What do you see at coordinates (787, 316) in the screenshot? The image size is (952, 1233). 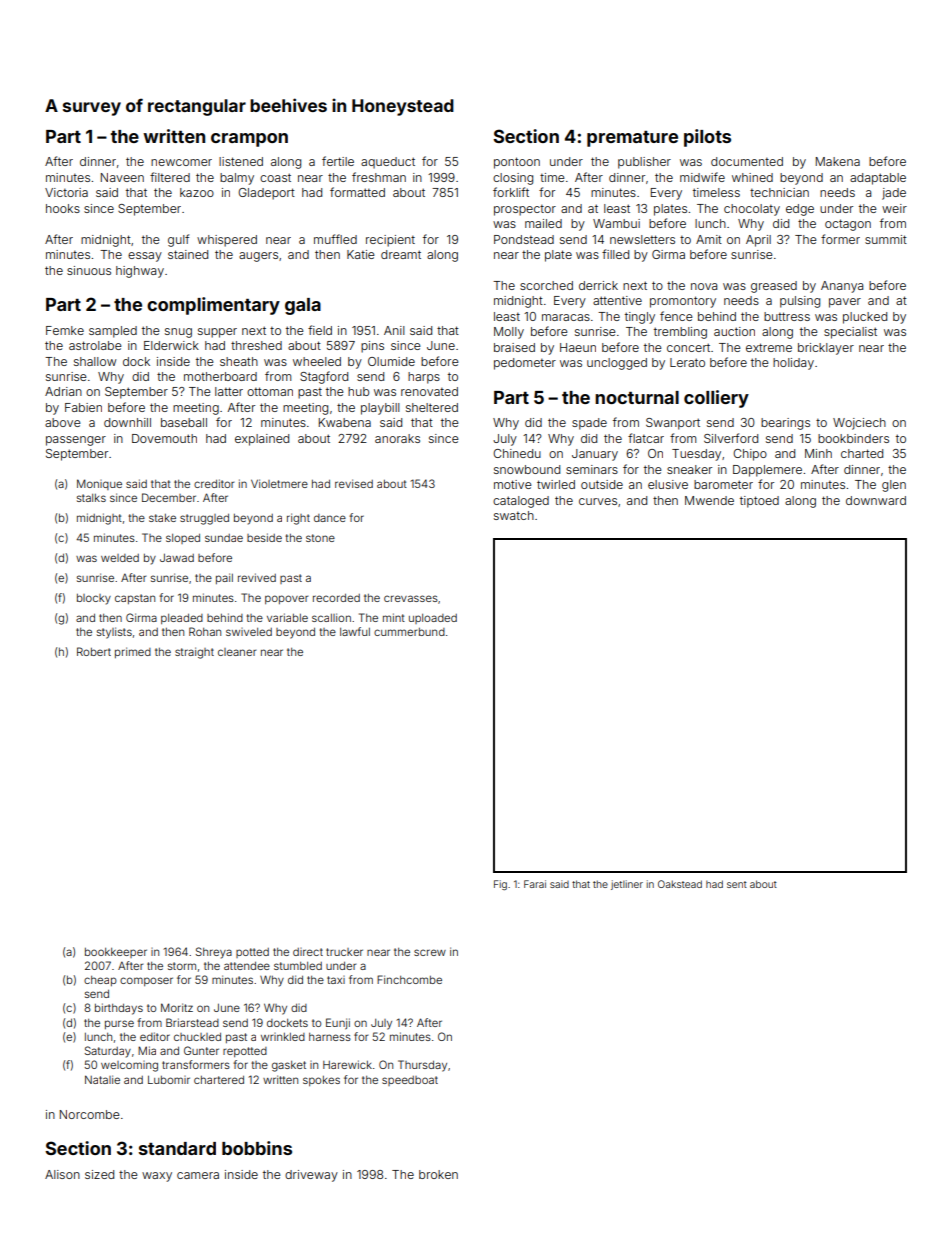 I see `buttress` at bounding box center [787, 316].
